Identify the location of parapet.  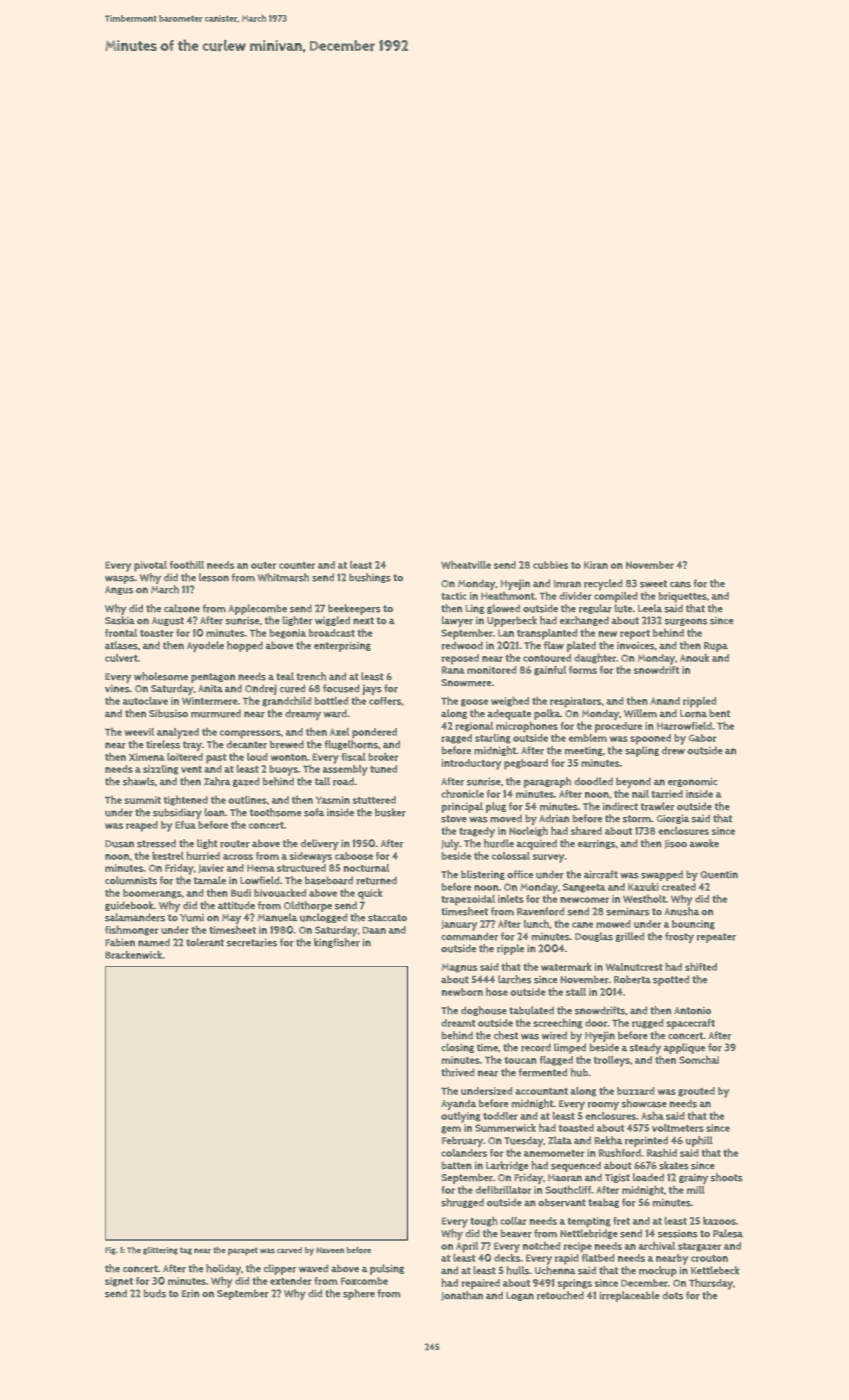
(243, 1251).
